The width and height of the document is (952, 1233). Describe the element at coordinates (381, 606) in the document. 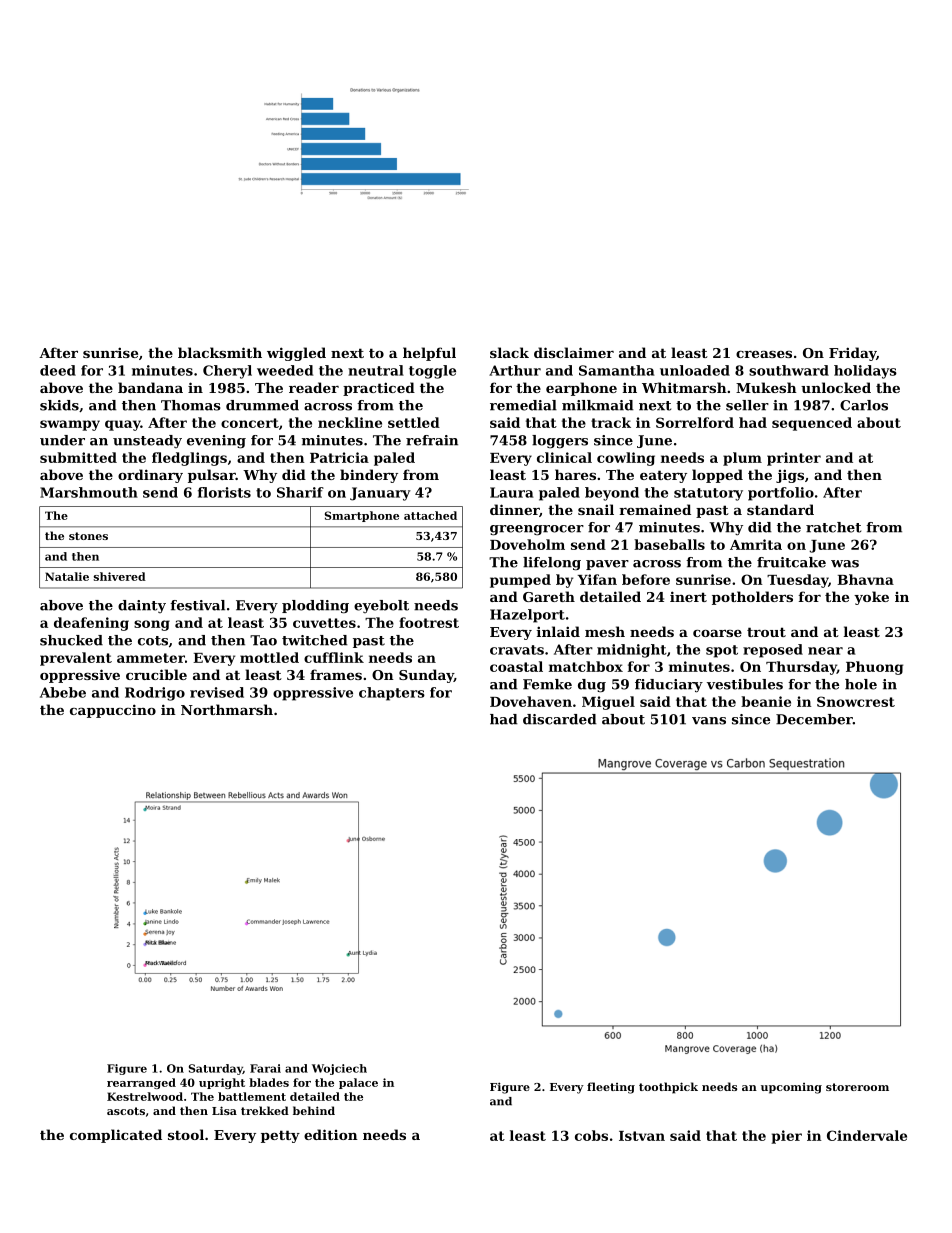

I see `eyebolt` at that location.
